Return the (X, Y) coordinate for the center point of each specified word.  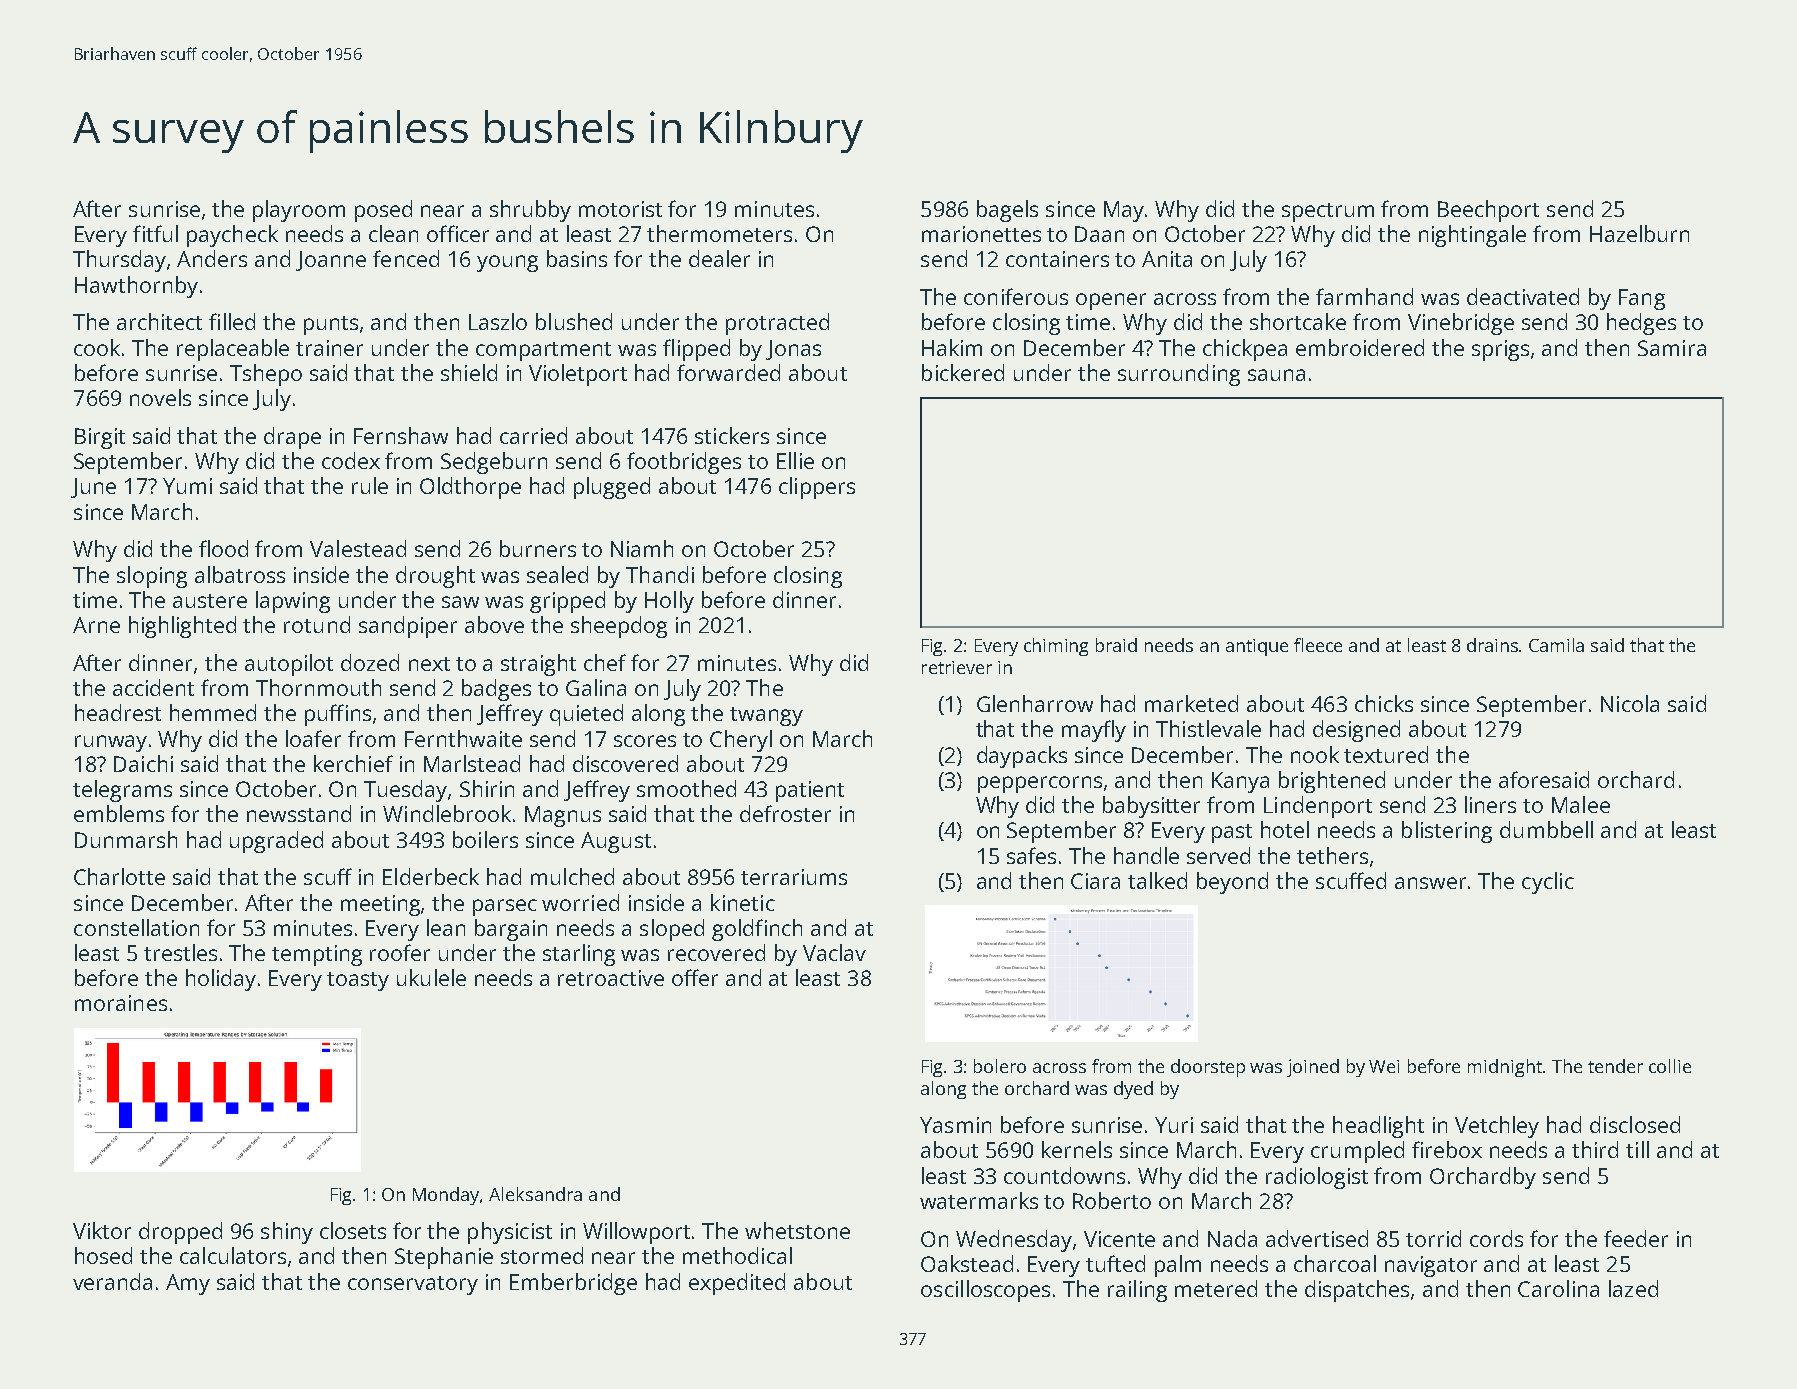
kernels (1077, 1149)
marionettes (981, 234)
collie (1670, 1066)
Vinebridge (1461, 324)
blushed (574, 321)
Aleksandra (535, 1194)
